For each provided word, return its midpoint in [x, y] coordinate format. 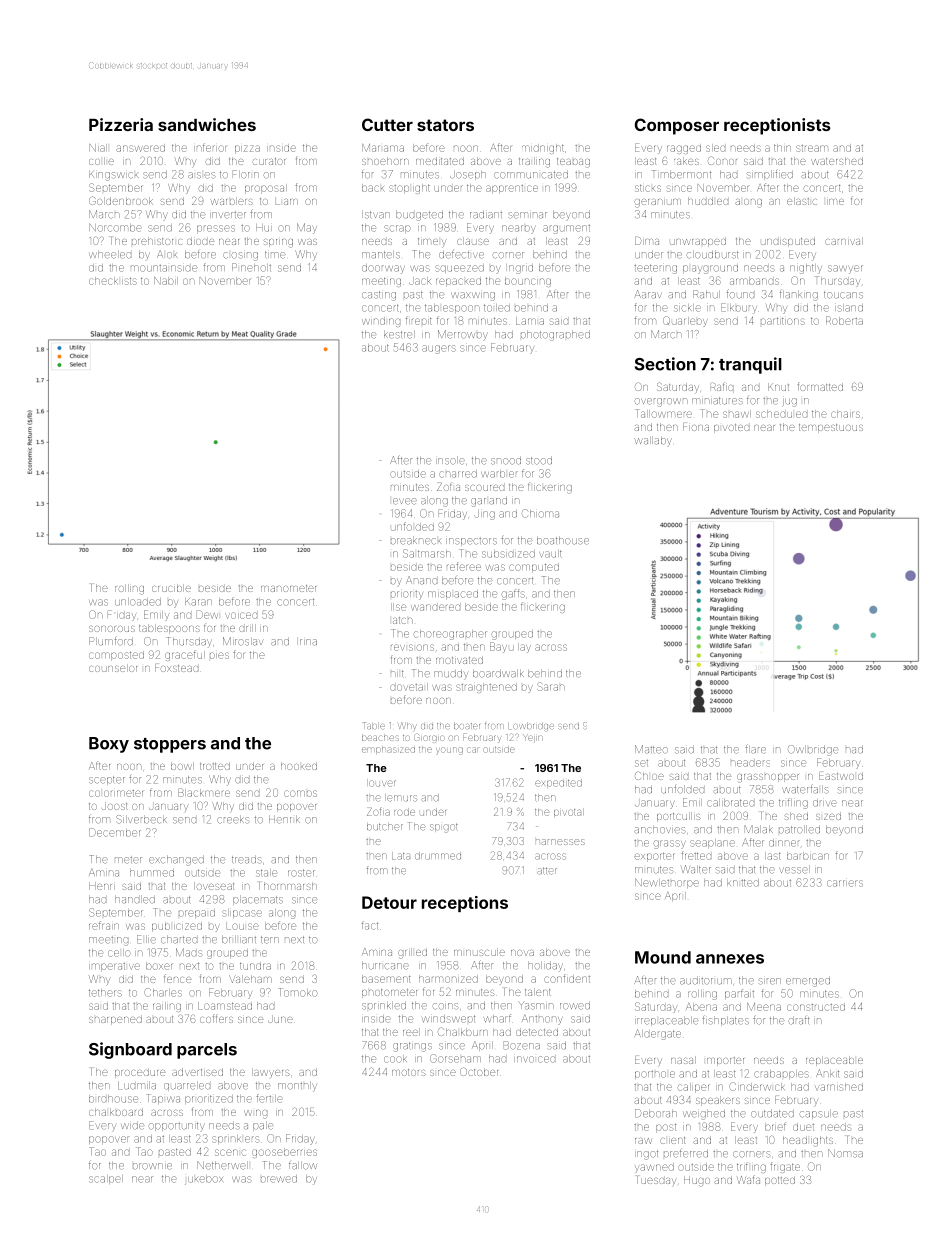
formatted [820, 387]
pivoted [731, 428]
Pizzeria [121, 124]
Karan [198, 602]
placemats [258, 900]
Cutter [387, 124]
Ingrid [521, 269]
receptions [465, 904]
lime [835, 202]
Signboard [130, 1050]
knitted [743, 883]
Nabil [166, 281]
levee [405, 501]
